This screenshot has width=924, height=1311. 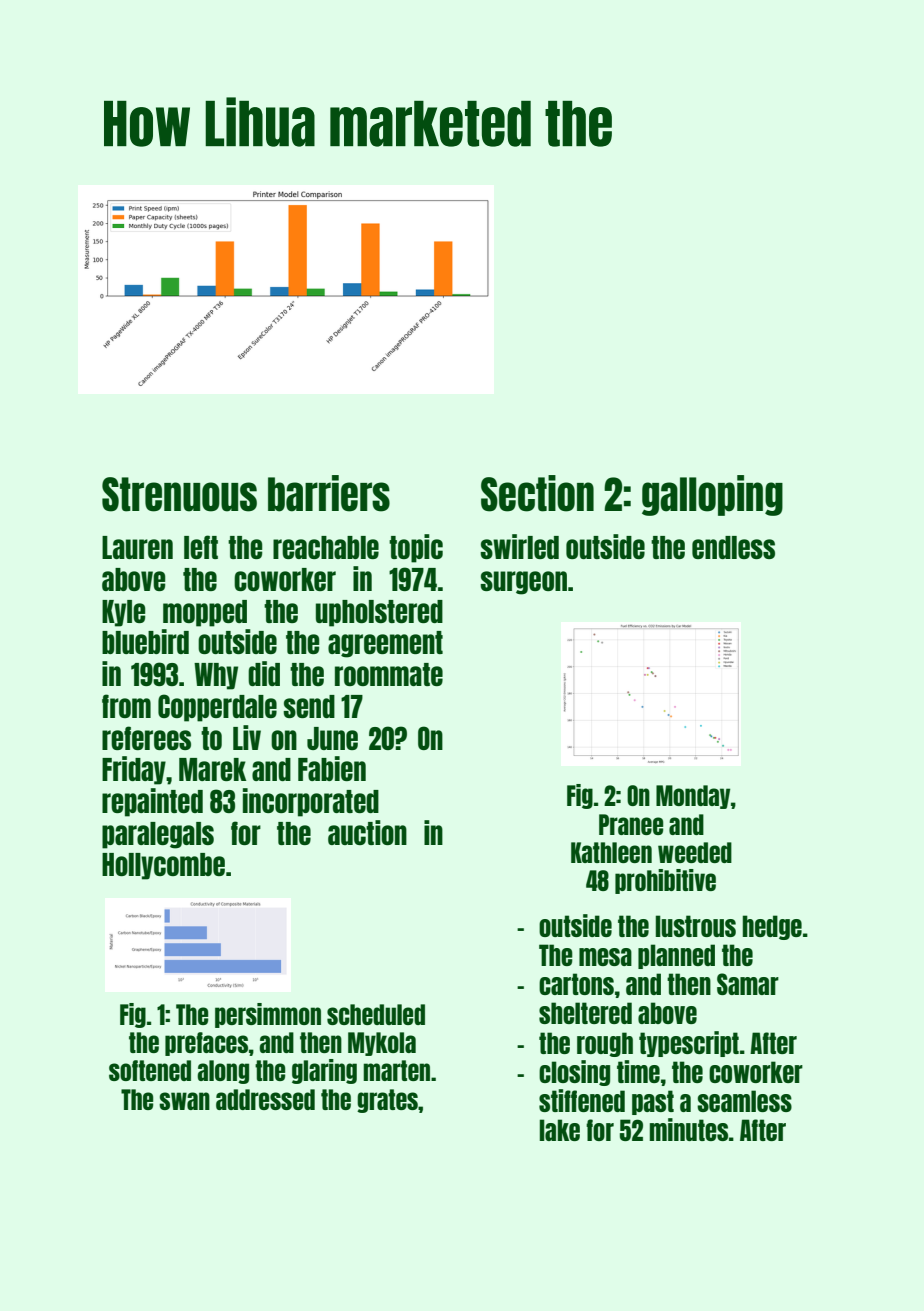 I want to click on surgeon, so click(x=523, y=583).
